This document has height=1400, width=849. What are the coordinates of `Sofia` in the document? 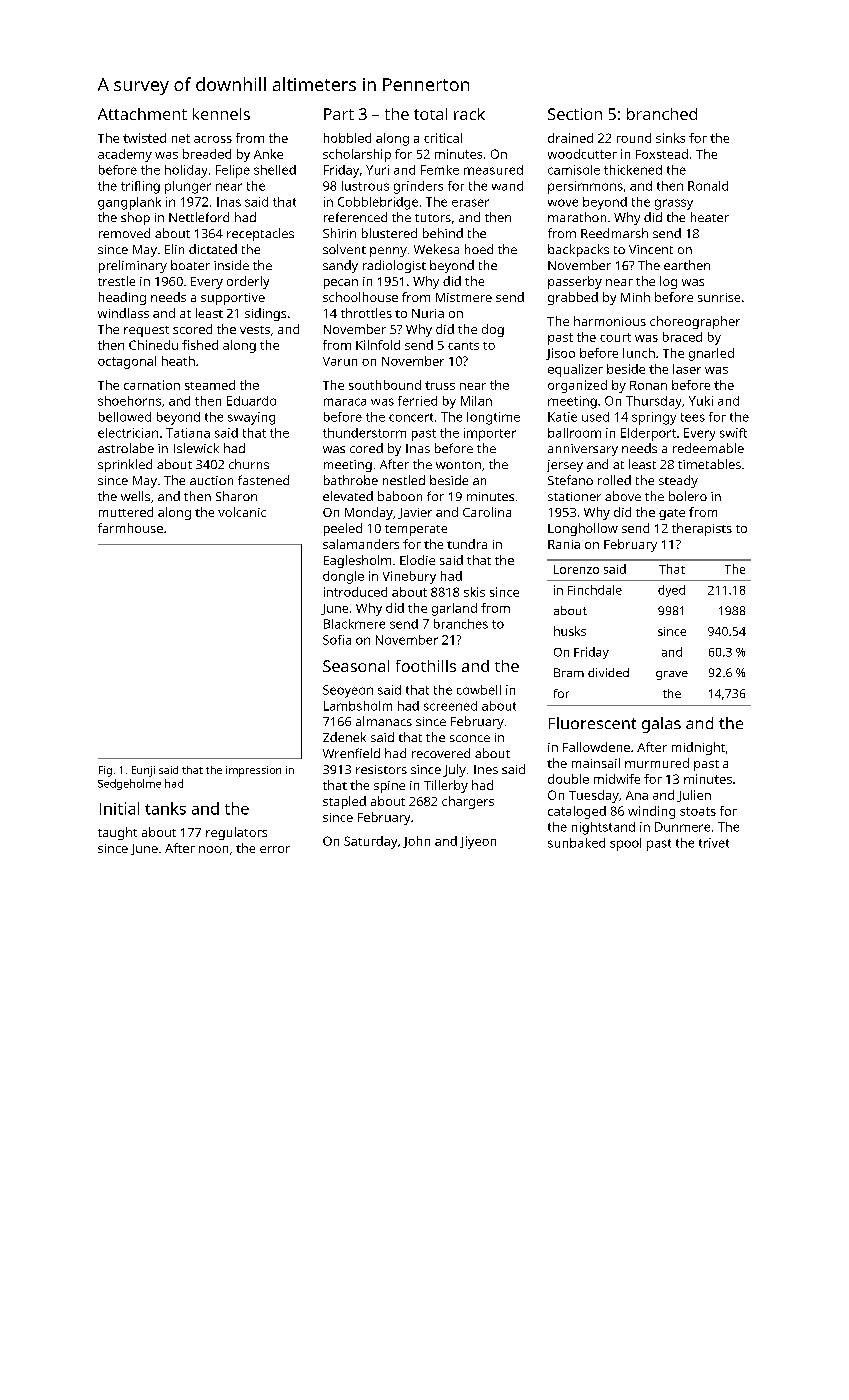 It's located at (337, 640).
